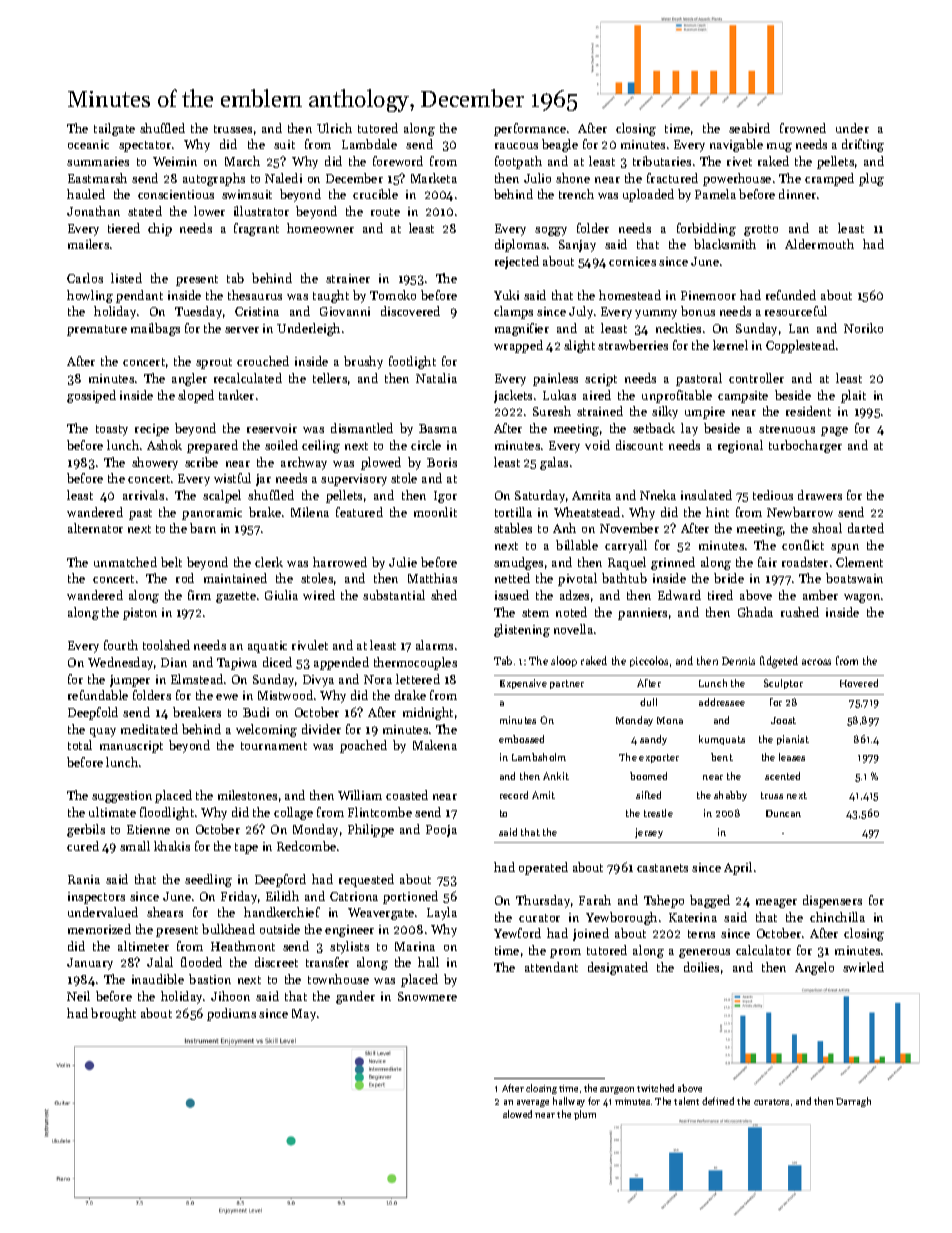  Describe the element at coordinates (863, 967) in the screenshot. I see `swirled` at that location.
